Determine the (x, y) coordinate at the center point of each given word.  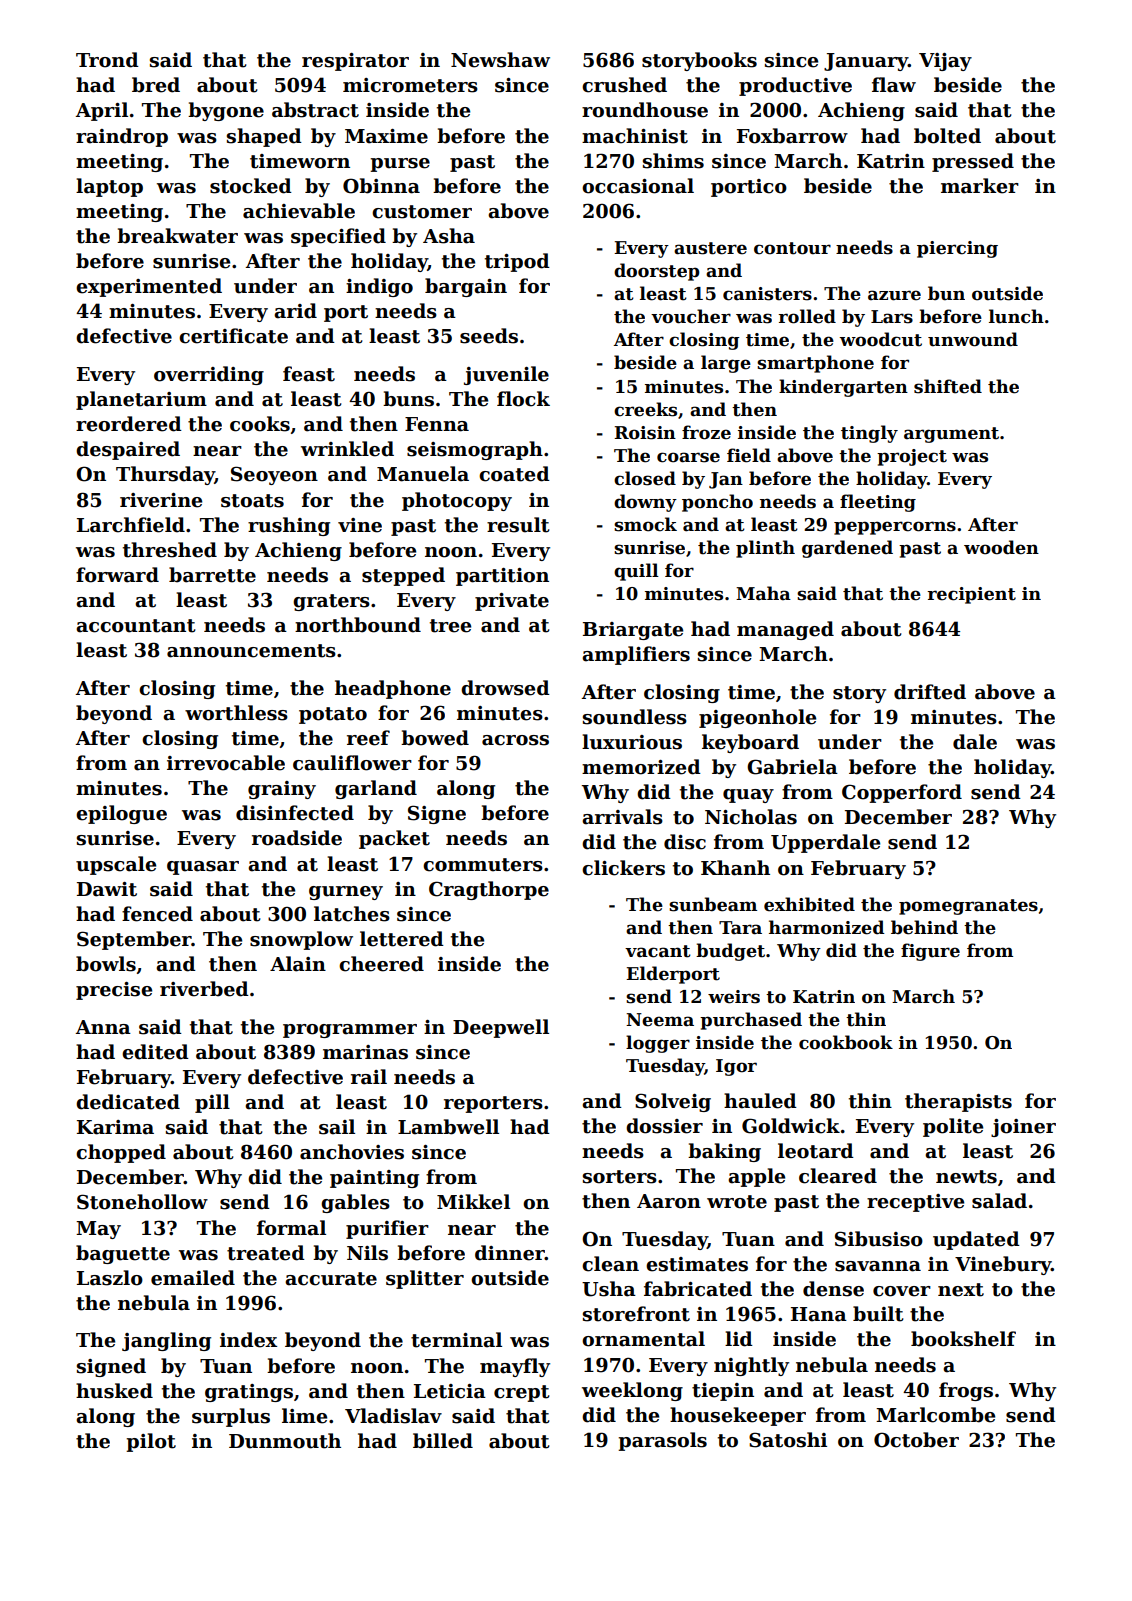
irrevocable (226, 763)
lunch (1016, 316)
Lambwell (448, 1127)
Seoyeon (274, 475)
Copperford (902, 793)
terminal (456, 1340)
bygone (226, 111)
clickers (623, 868)
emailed (193, 1278)
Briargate (633, 631)
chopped (121, 1153)
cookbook (846, 1042)
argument (951, 435)
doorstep (657, 272)
